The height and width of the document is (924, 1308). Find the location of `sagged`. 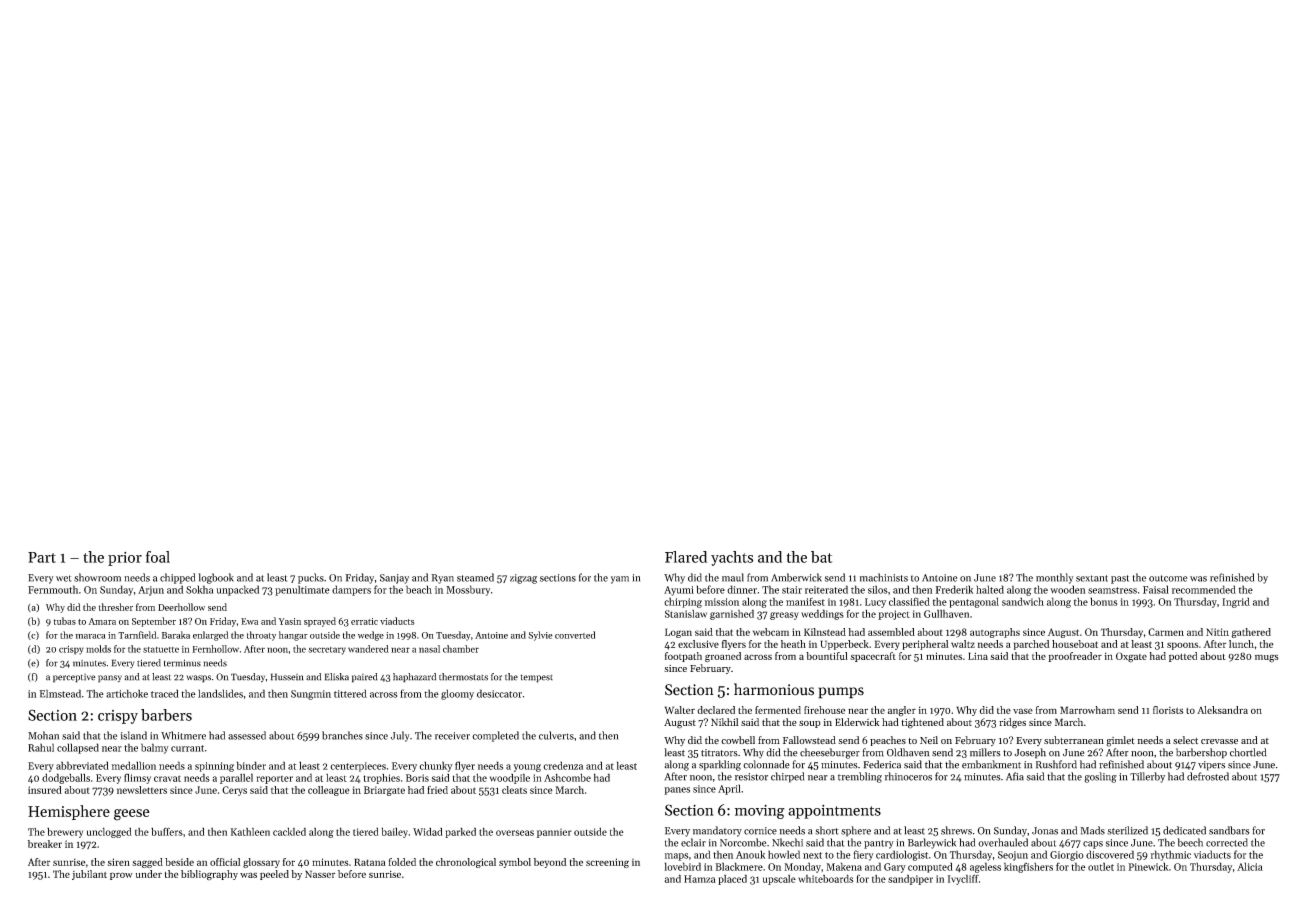

sagged is located at coordinates (147, 863).
